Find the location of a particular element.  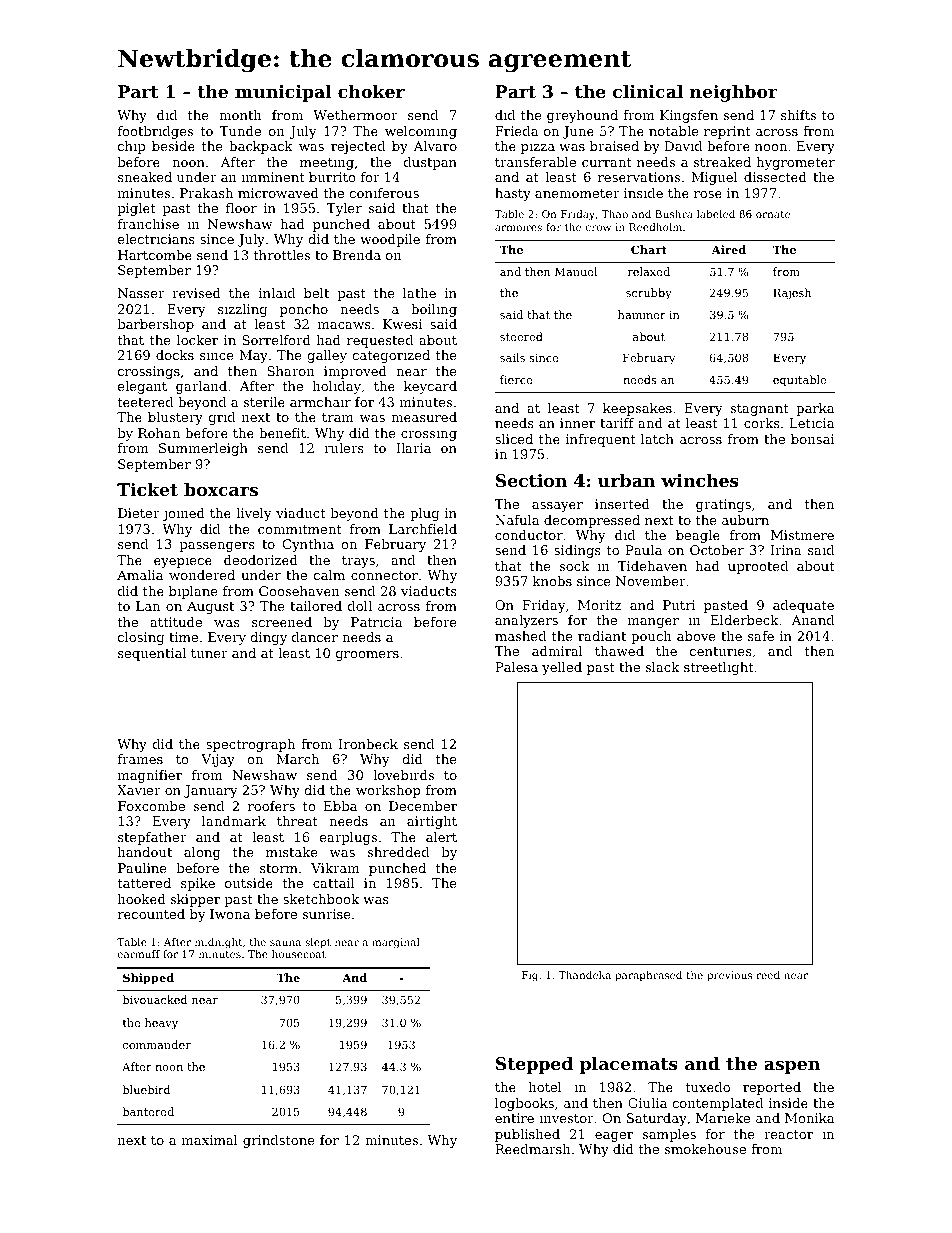

gratings is located at coordinates (723, 505).
